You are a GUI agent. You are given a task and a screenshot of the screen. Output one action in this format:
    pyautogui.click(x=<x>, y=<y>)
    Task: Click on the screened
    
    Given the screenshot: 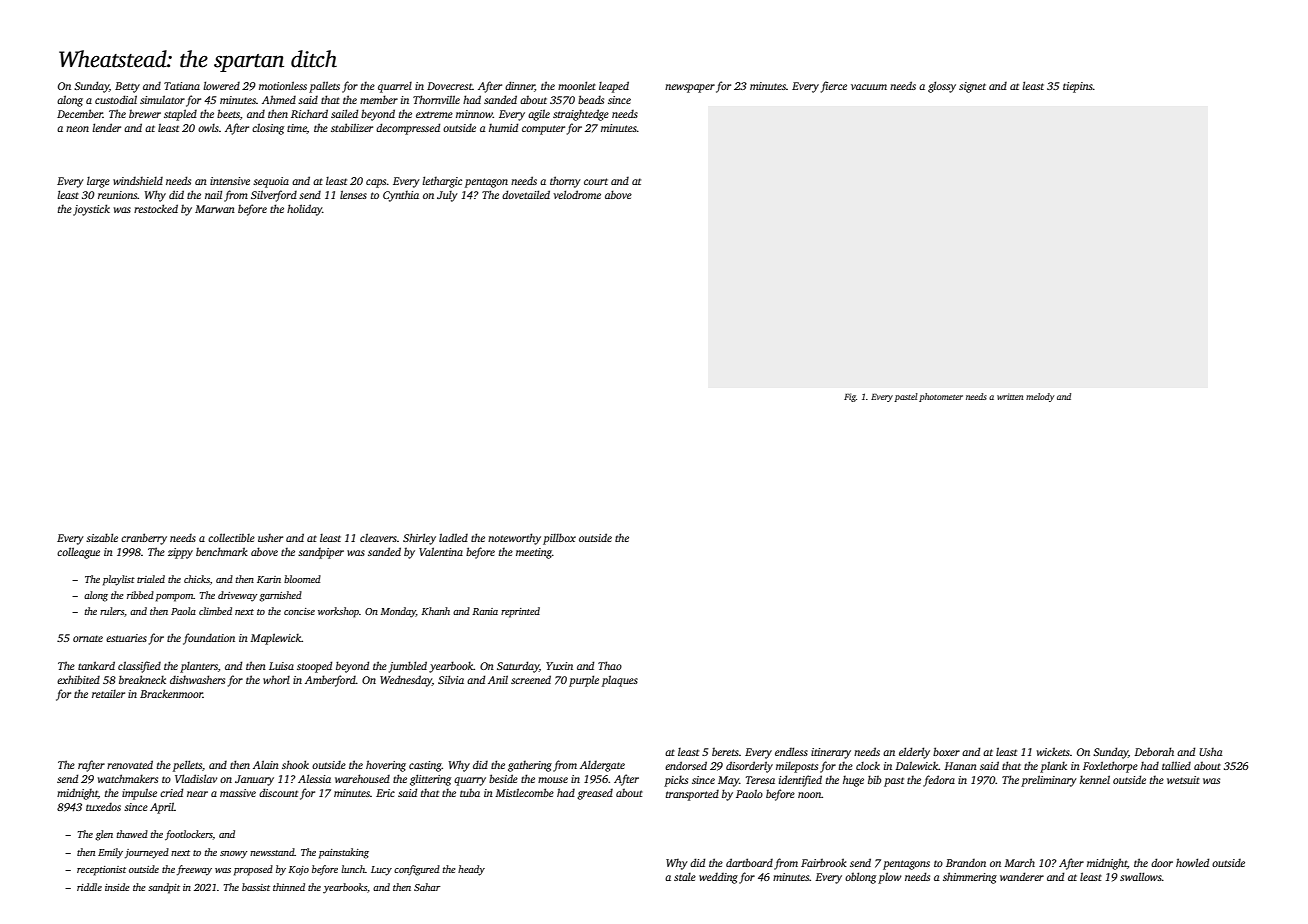 What is the action you would take?
    pyautogui.click(x=531, y=679)
